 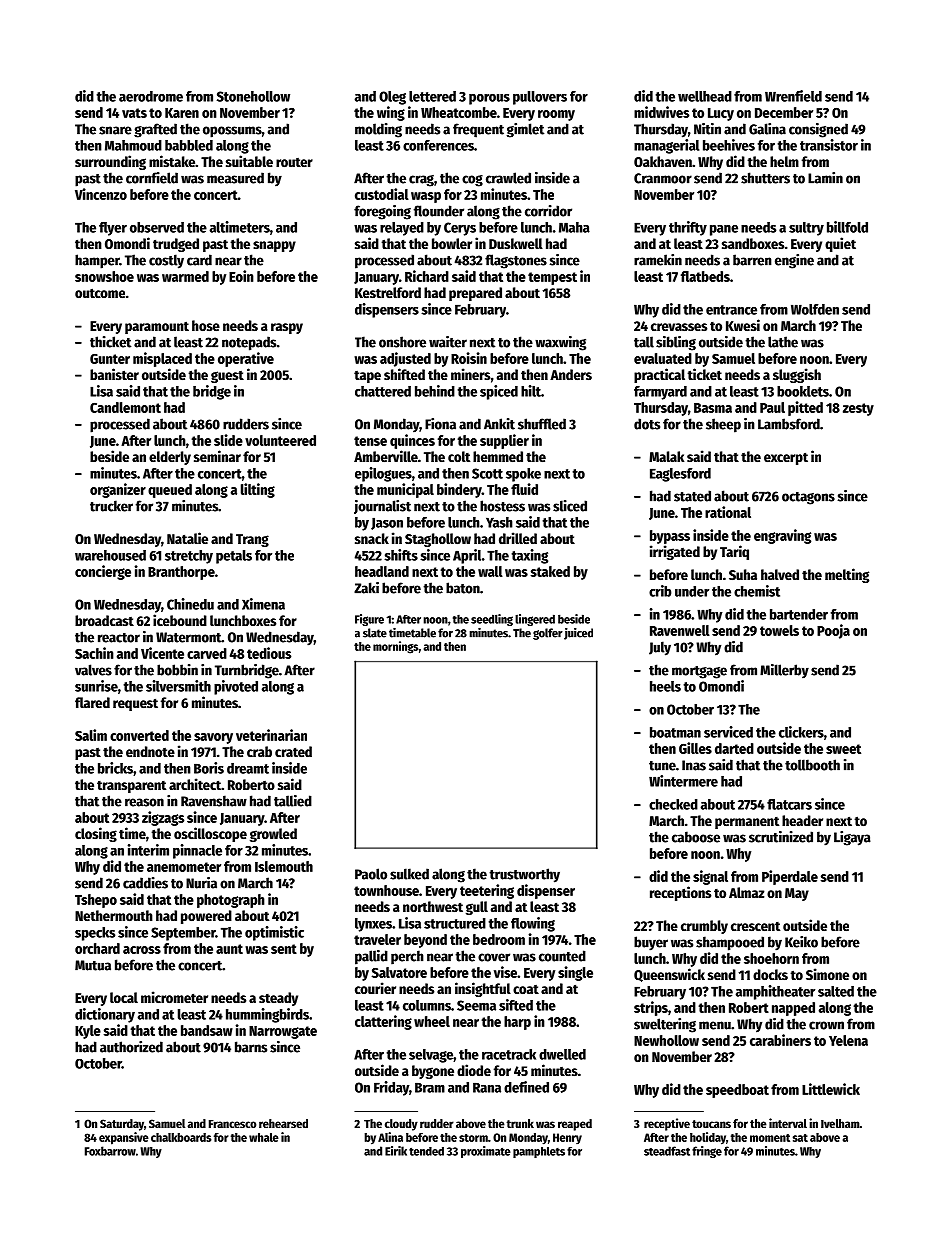 I want to click on Foxbarrow, so click(x=110, y=1151).
